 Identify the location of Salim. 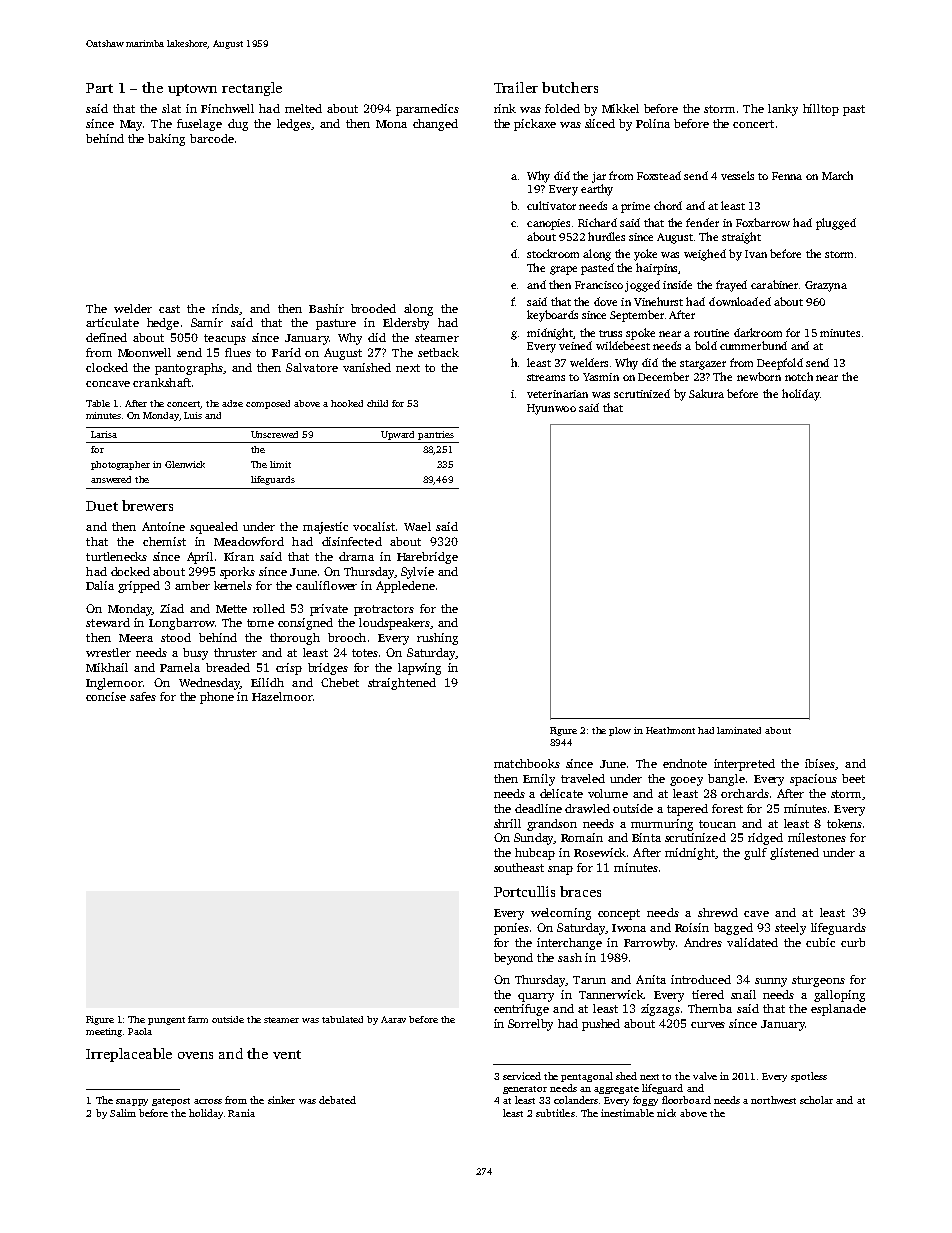
(123, 1113).
